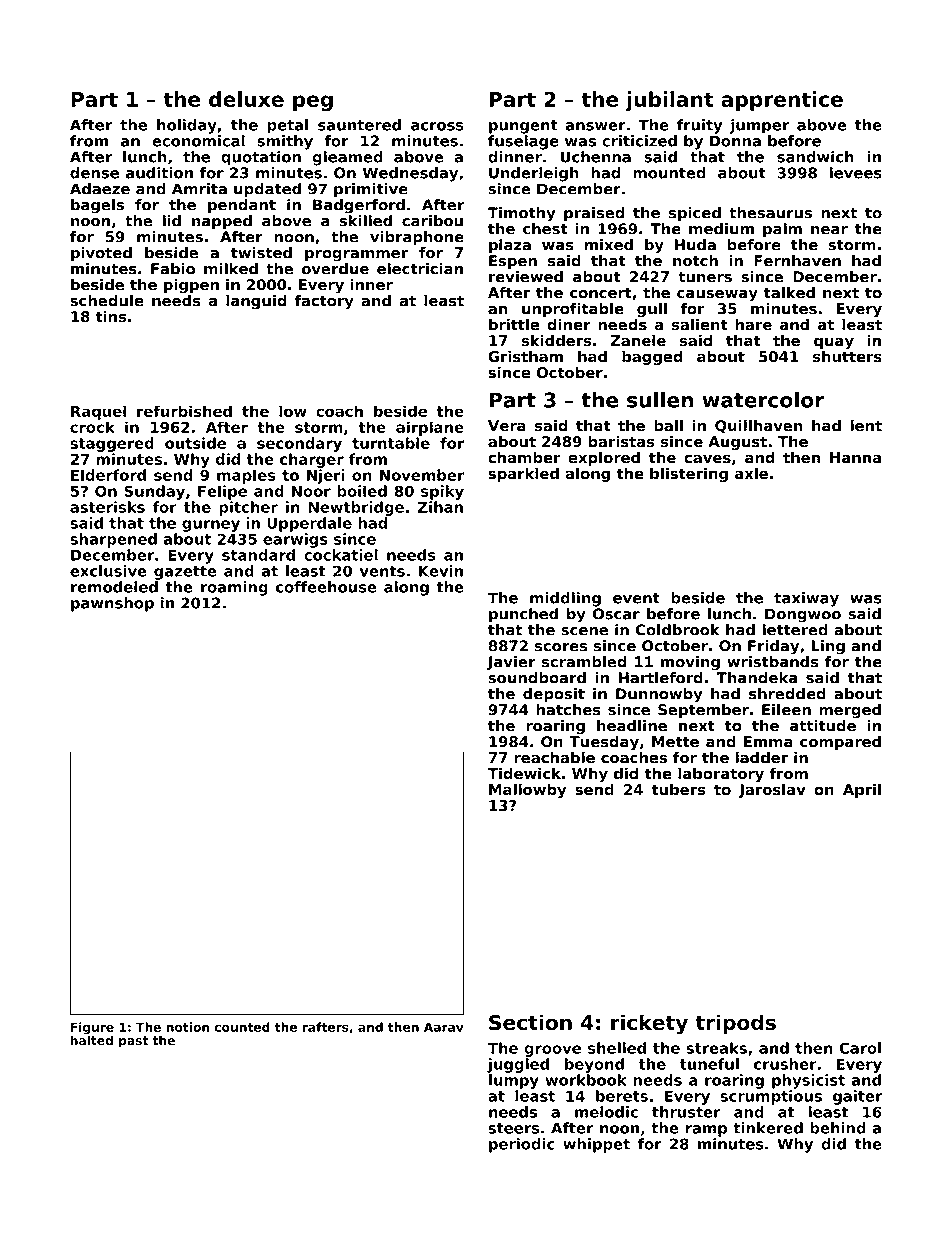  I want to click on Aarav, so click(444, 1027).
